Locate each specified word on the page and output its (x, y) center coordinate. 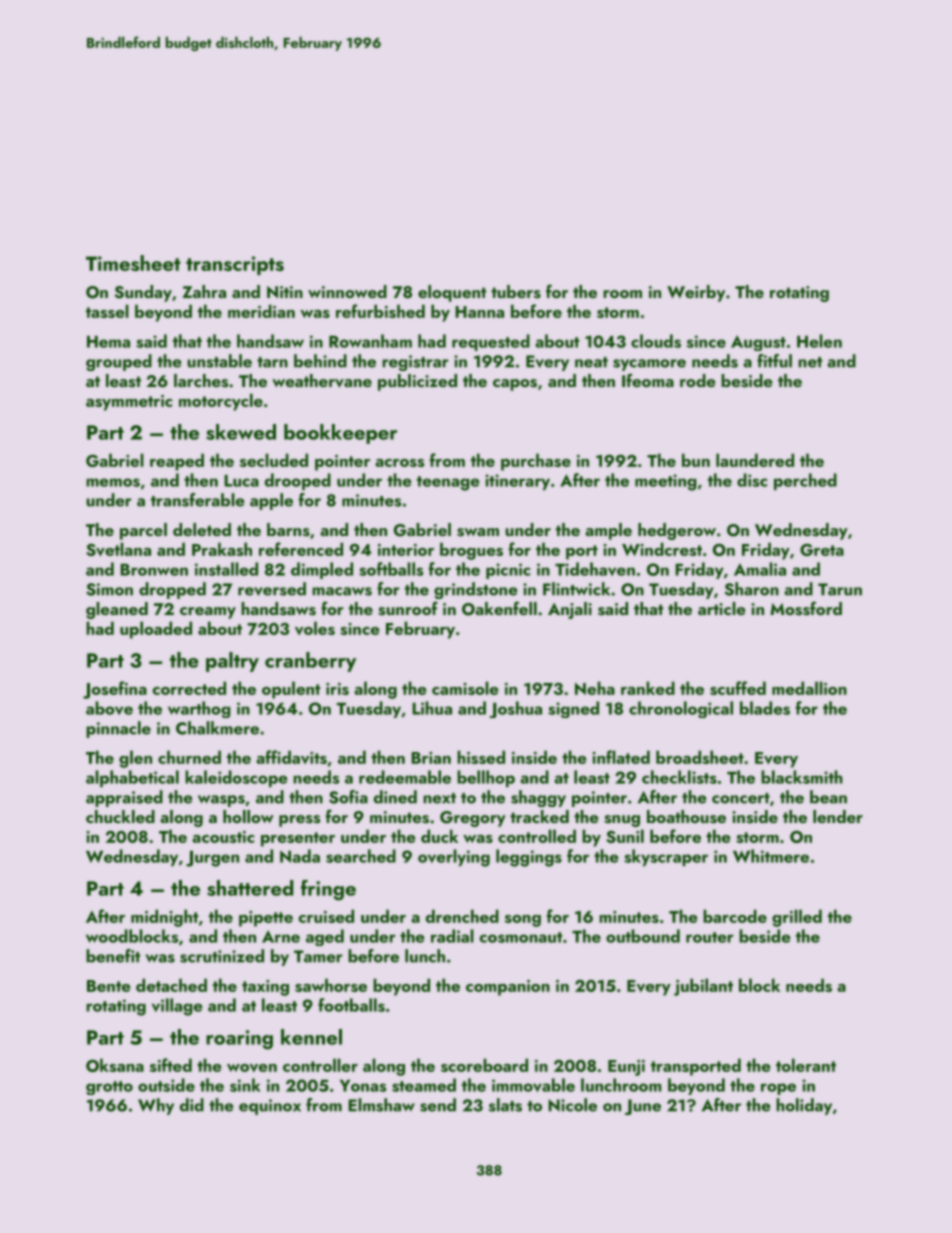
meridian (261, 311)
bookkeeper (340, 434)
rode (697, 380)
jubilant (703, 987)
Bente (108, 986)
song (523, 921)
